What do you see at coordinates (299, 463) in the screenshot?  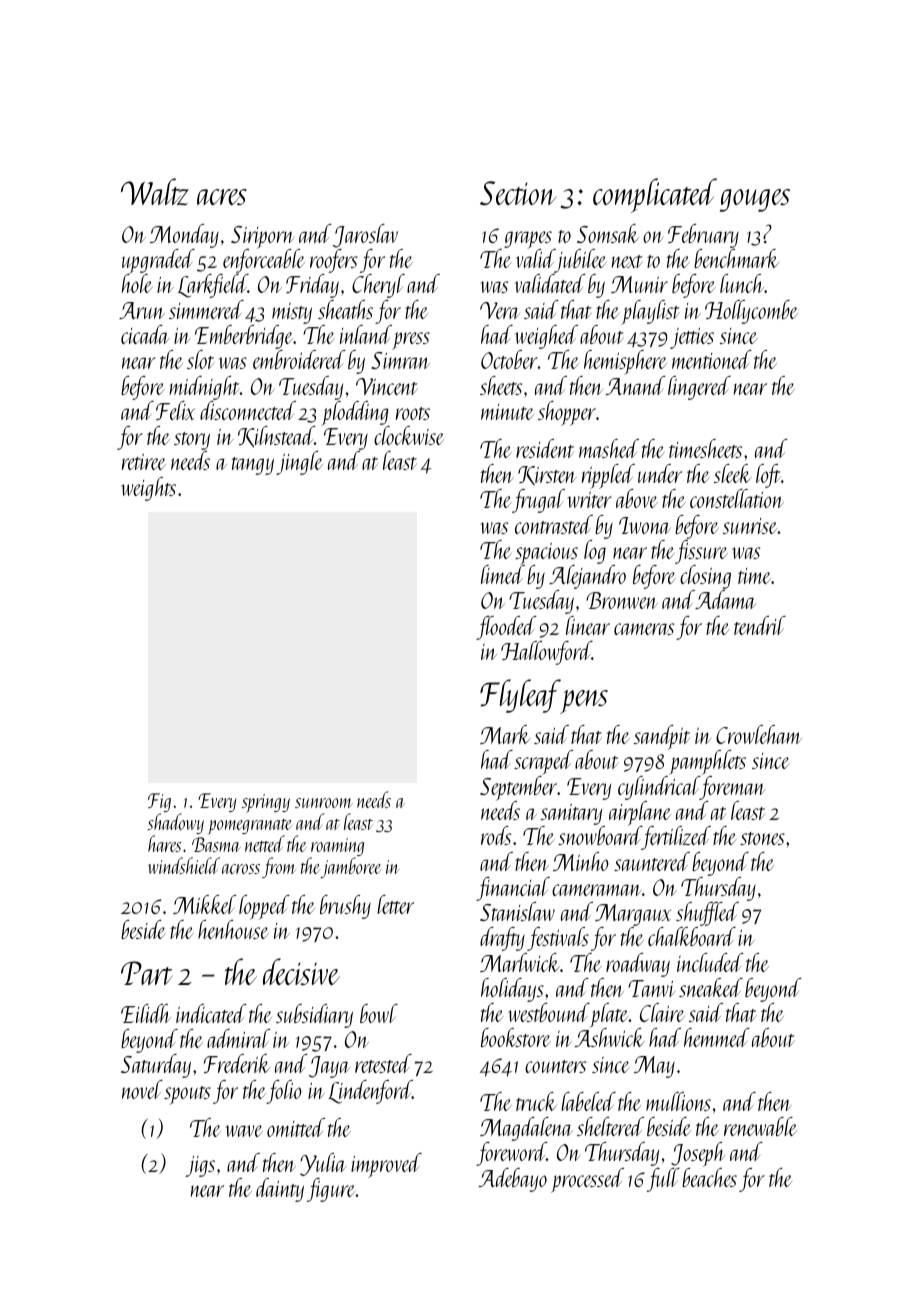 I see `jingle` at bounding box center [299, 463].
